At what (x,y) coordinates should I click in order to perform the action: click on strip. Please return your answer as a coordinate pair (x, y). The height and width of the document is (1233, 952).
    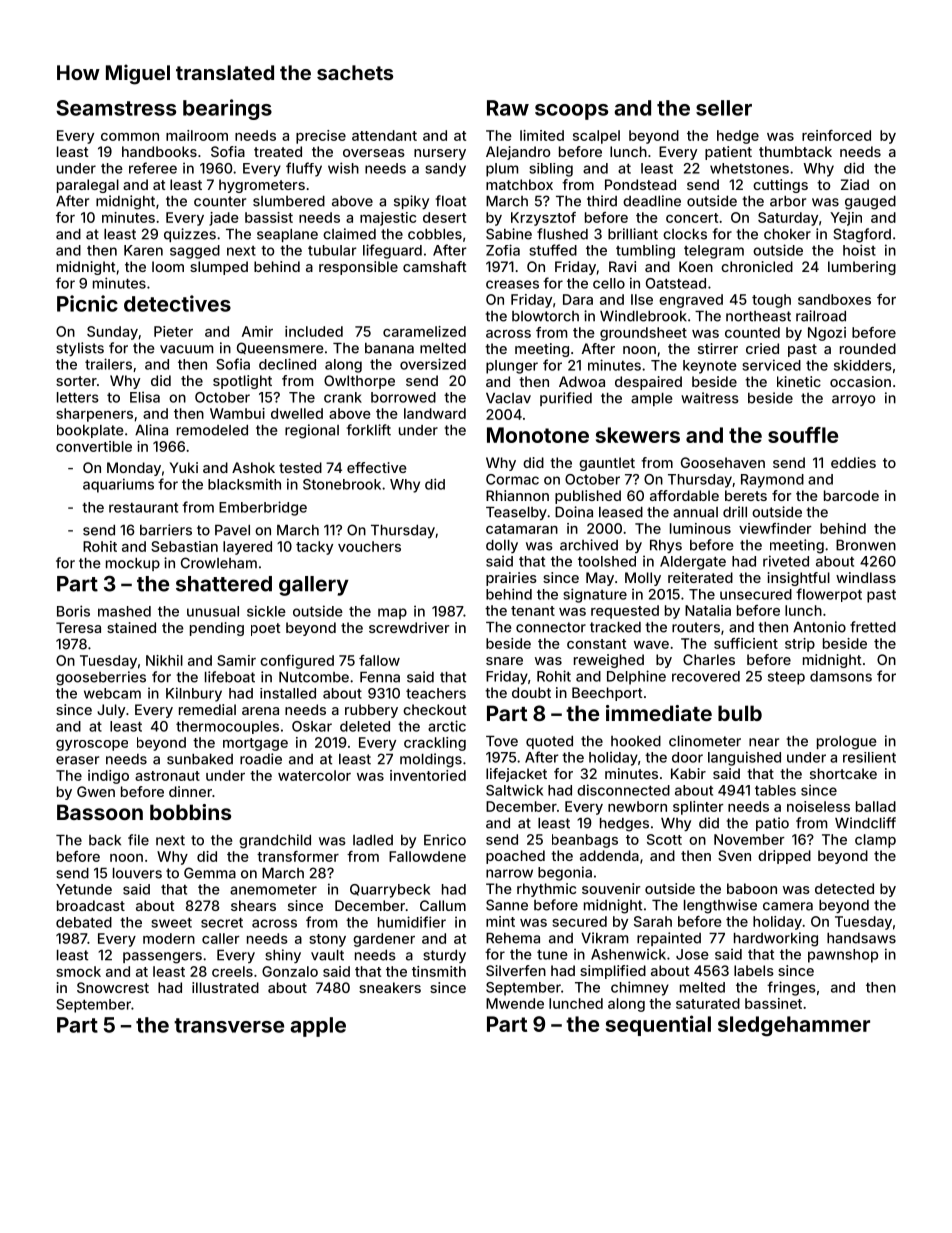
    Looking at the image, I should click on (800, 645).
